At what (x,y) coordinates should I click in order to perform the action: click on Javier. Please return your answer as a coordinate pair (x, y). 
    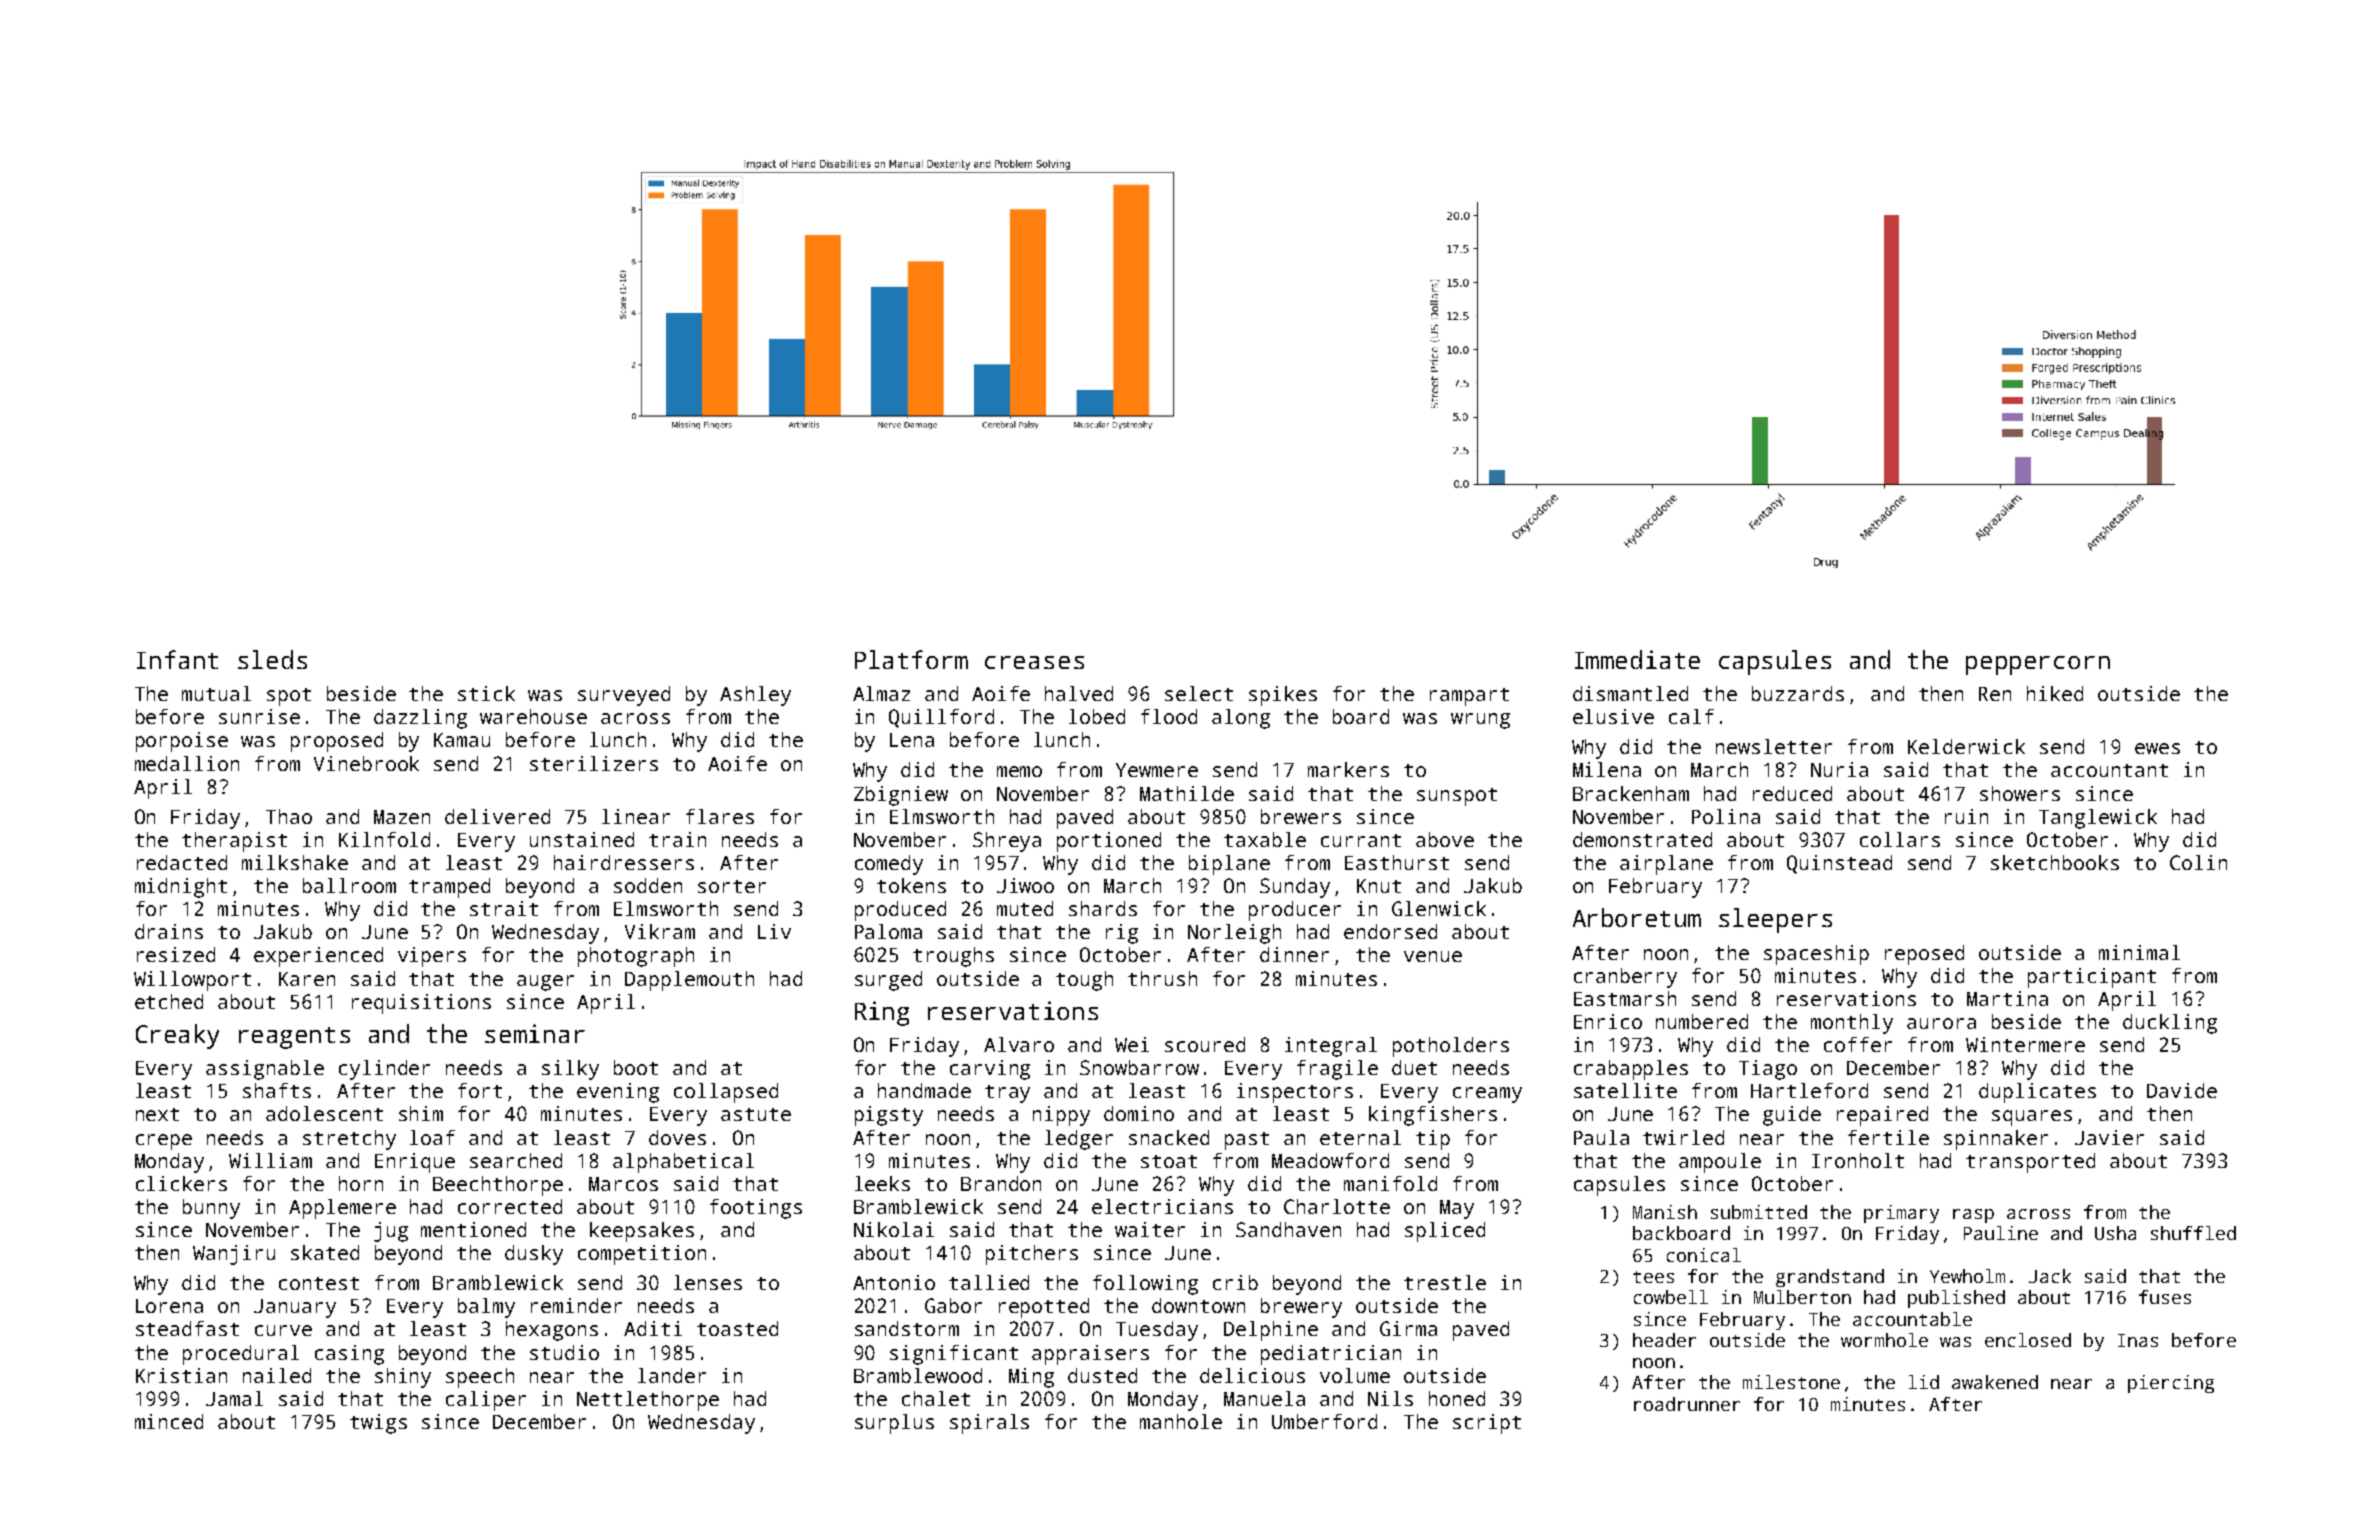
    Looking at the image, I should click on (2109, 1137).
